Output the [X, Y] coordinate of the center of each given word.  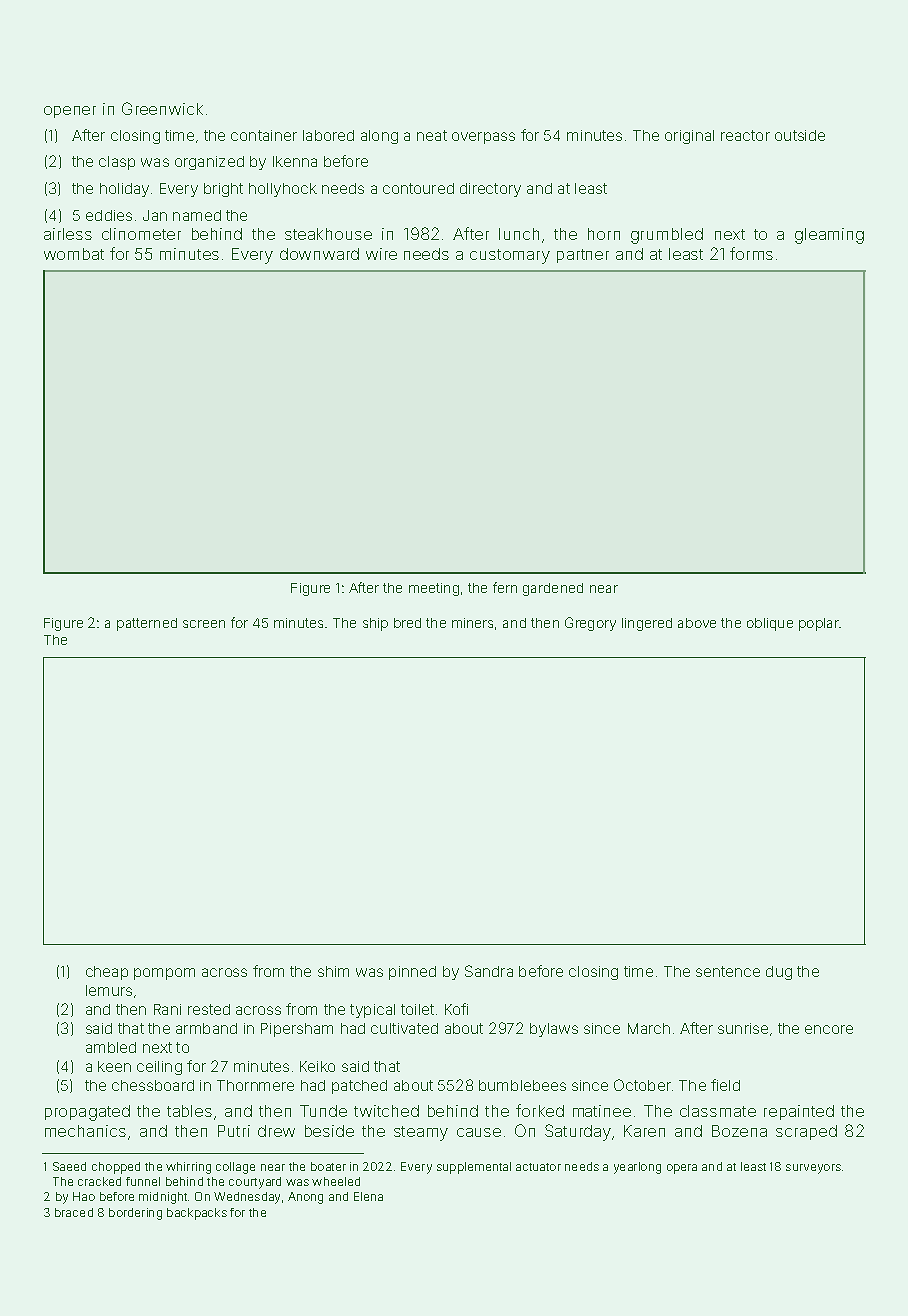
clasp [117, 163]
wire [381, 254]
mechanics [85, 1131]
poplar [819, 624]
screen [204, 624]
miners [472, 623]
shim [333, 971]
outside [800, 135]
